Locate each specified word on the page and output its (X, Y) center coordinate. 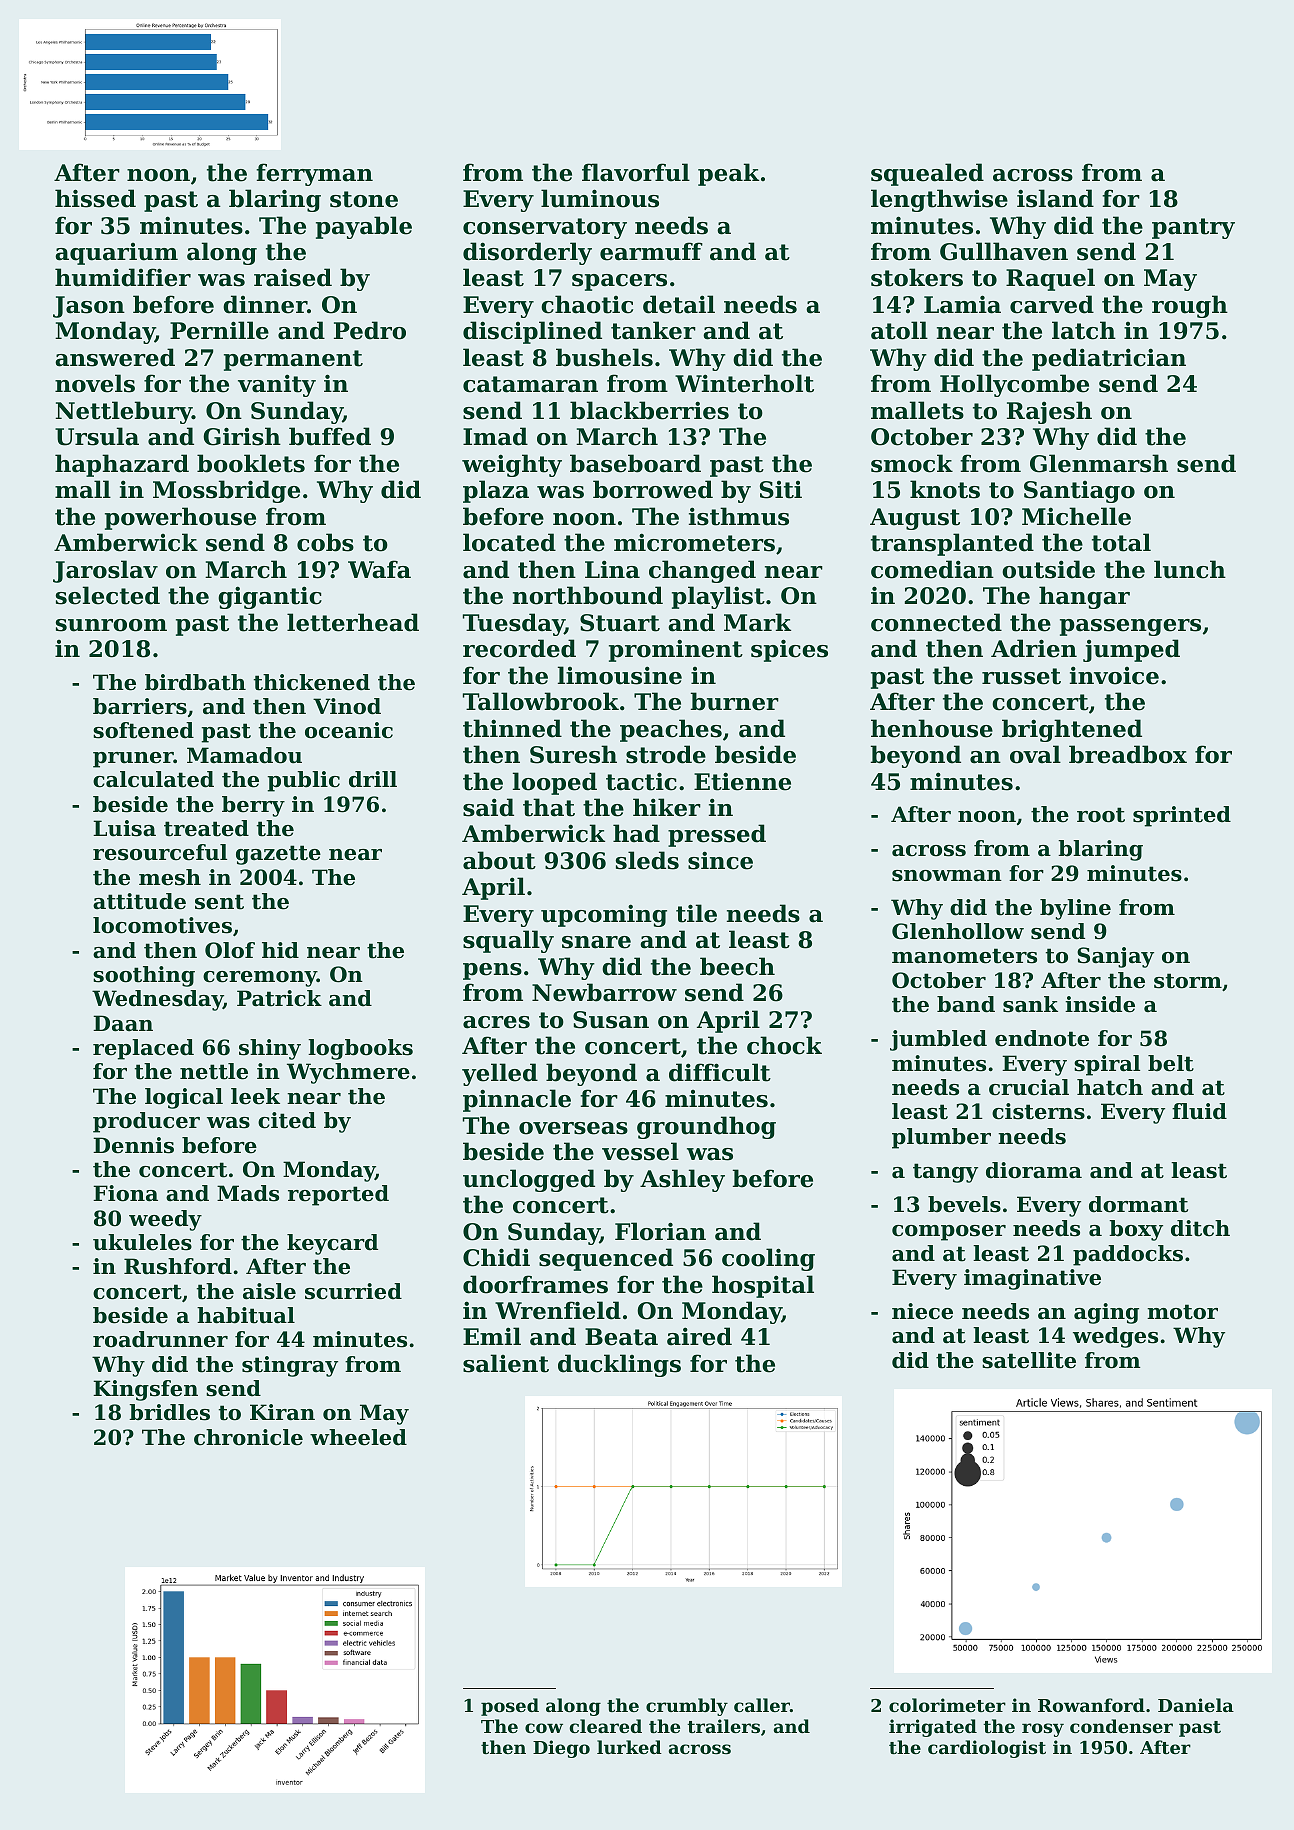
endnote (1042, 1038)
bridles (169, 1412)
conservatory (545, 228)
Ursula (97, 436)
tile (696, 913)
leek (255, 1096)
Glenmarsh (1099, 463)
